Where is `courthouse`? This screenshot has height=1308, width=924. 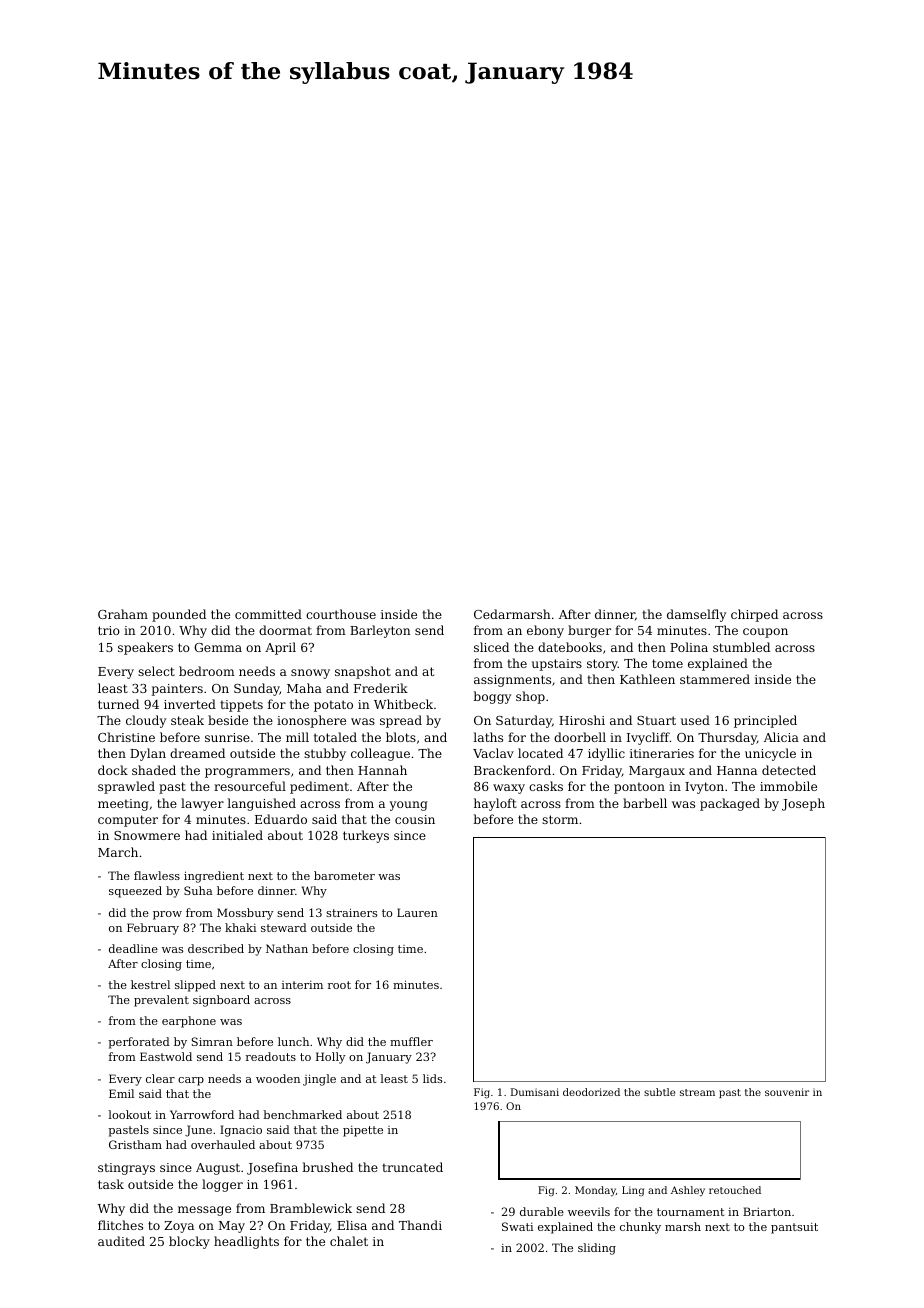
courthouse is located at coordinates (341, 614).
